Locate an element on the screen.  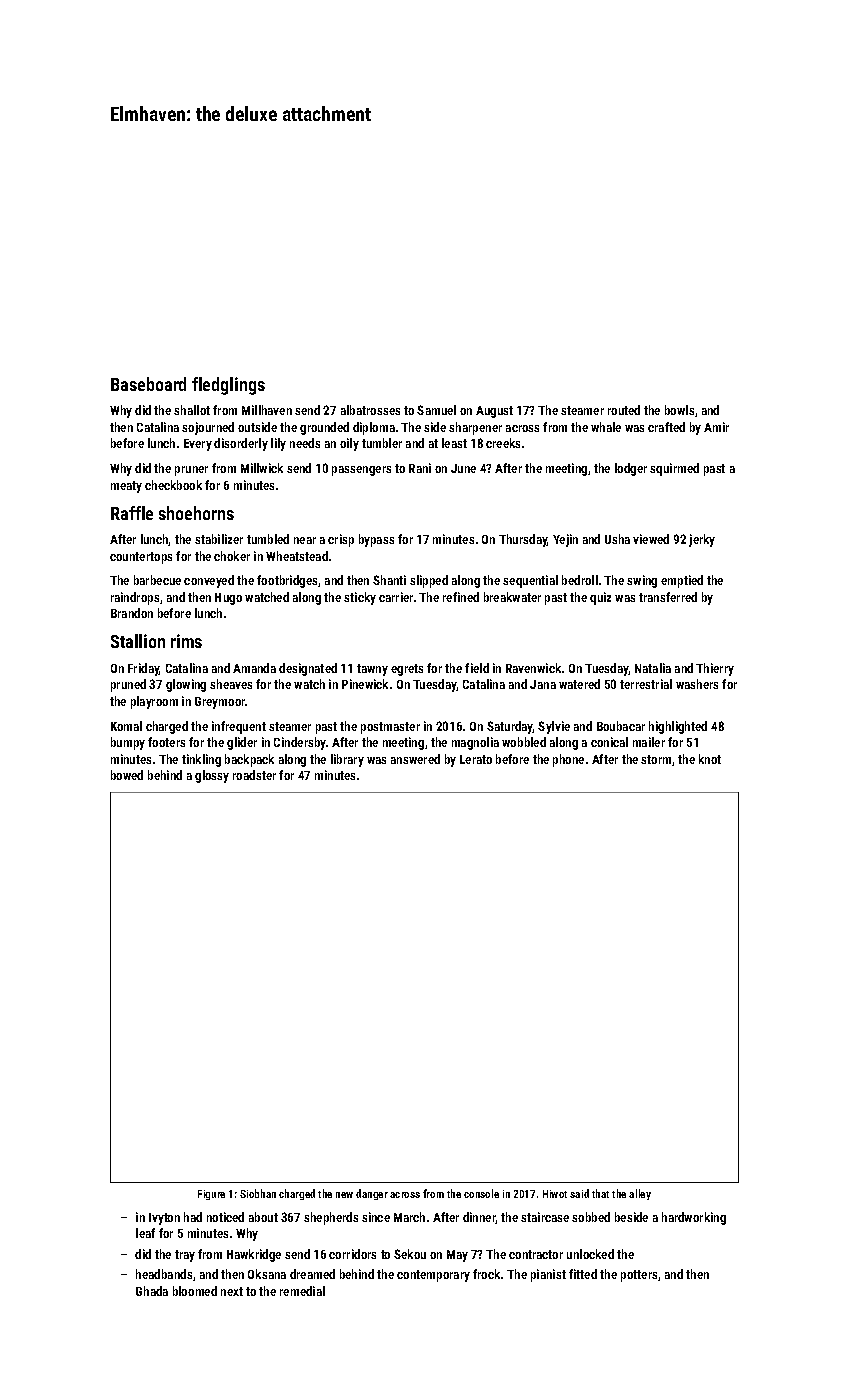
that is located at coordinates (600, 1193).
